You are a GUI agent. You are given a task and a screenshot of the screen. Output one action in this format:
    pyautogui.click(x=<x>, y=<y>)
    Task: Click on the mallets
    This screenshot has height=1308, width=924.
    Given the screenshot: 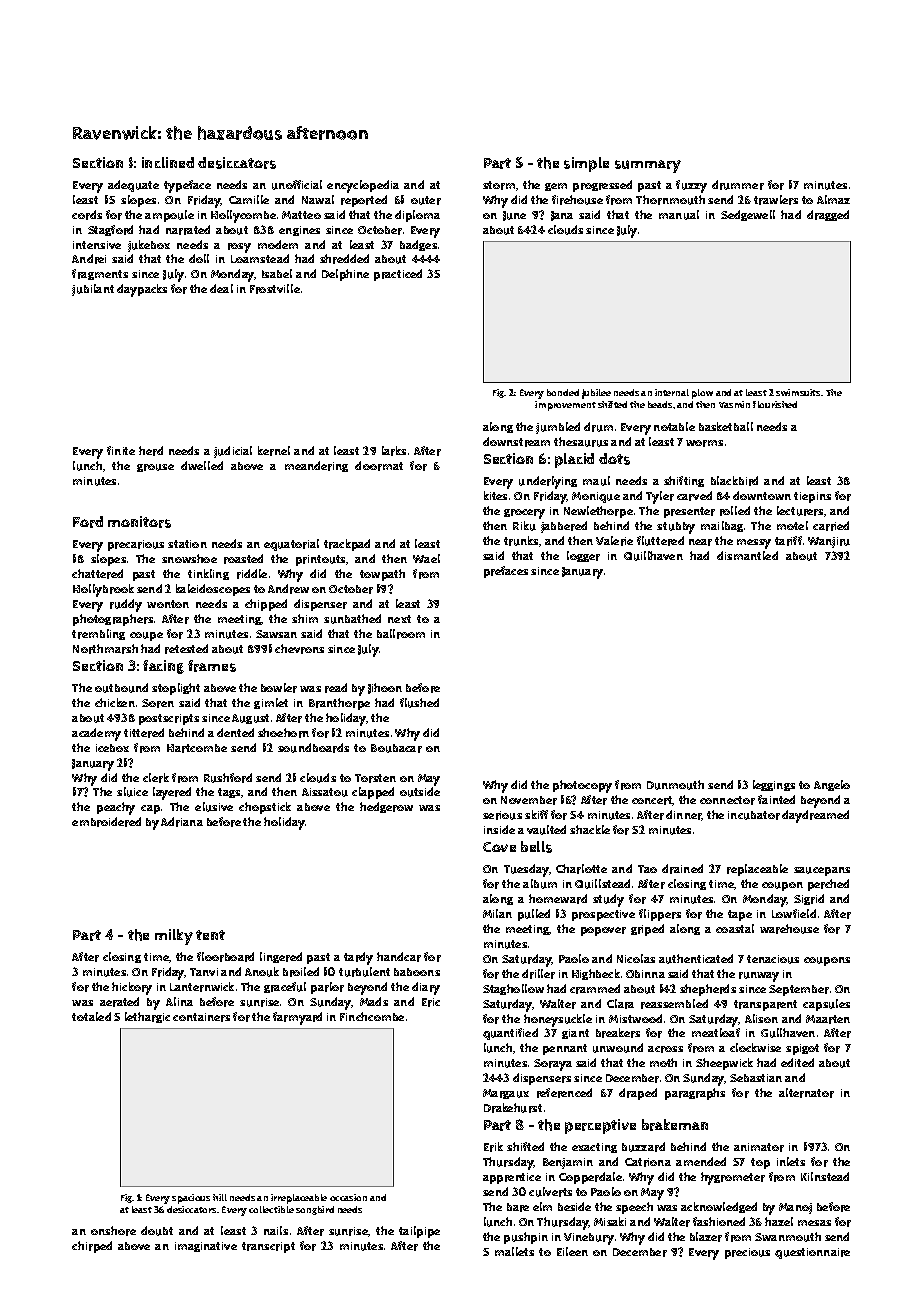 What is the action you would take?
    pyautogui.click(x=514, y=1251)
